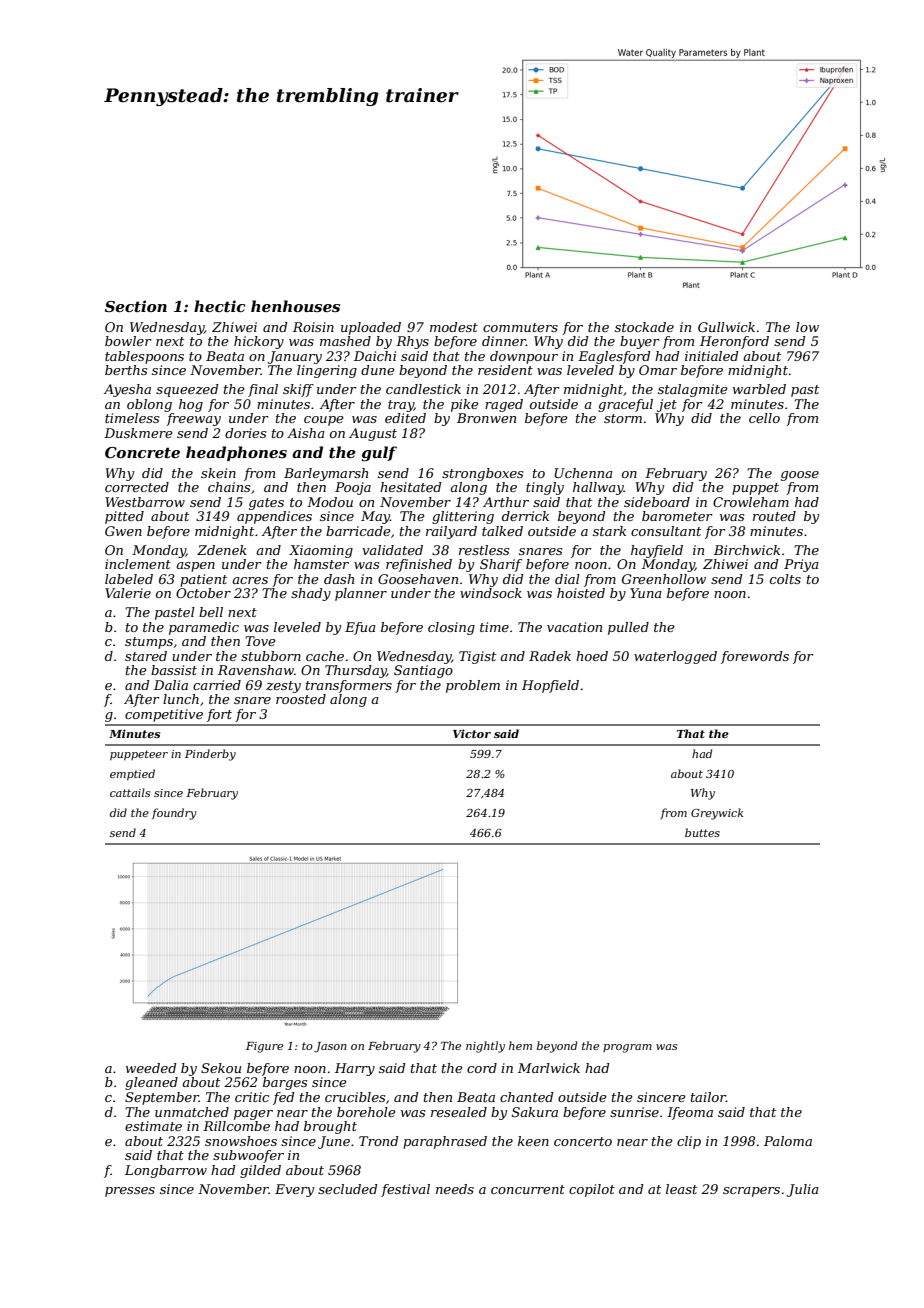 The height and width of the screenshot is (1308, 924). What do you see at coordinates (294, 1190) in the screenshot?
I see `Every` at bounding box center [294, 1190].
